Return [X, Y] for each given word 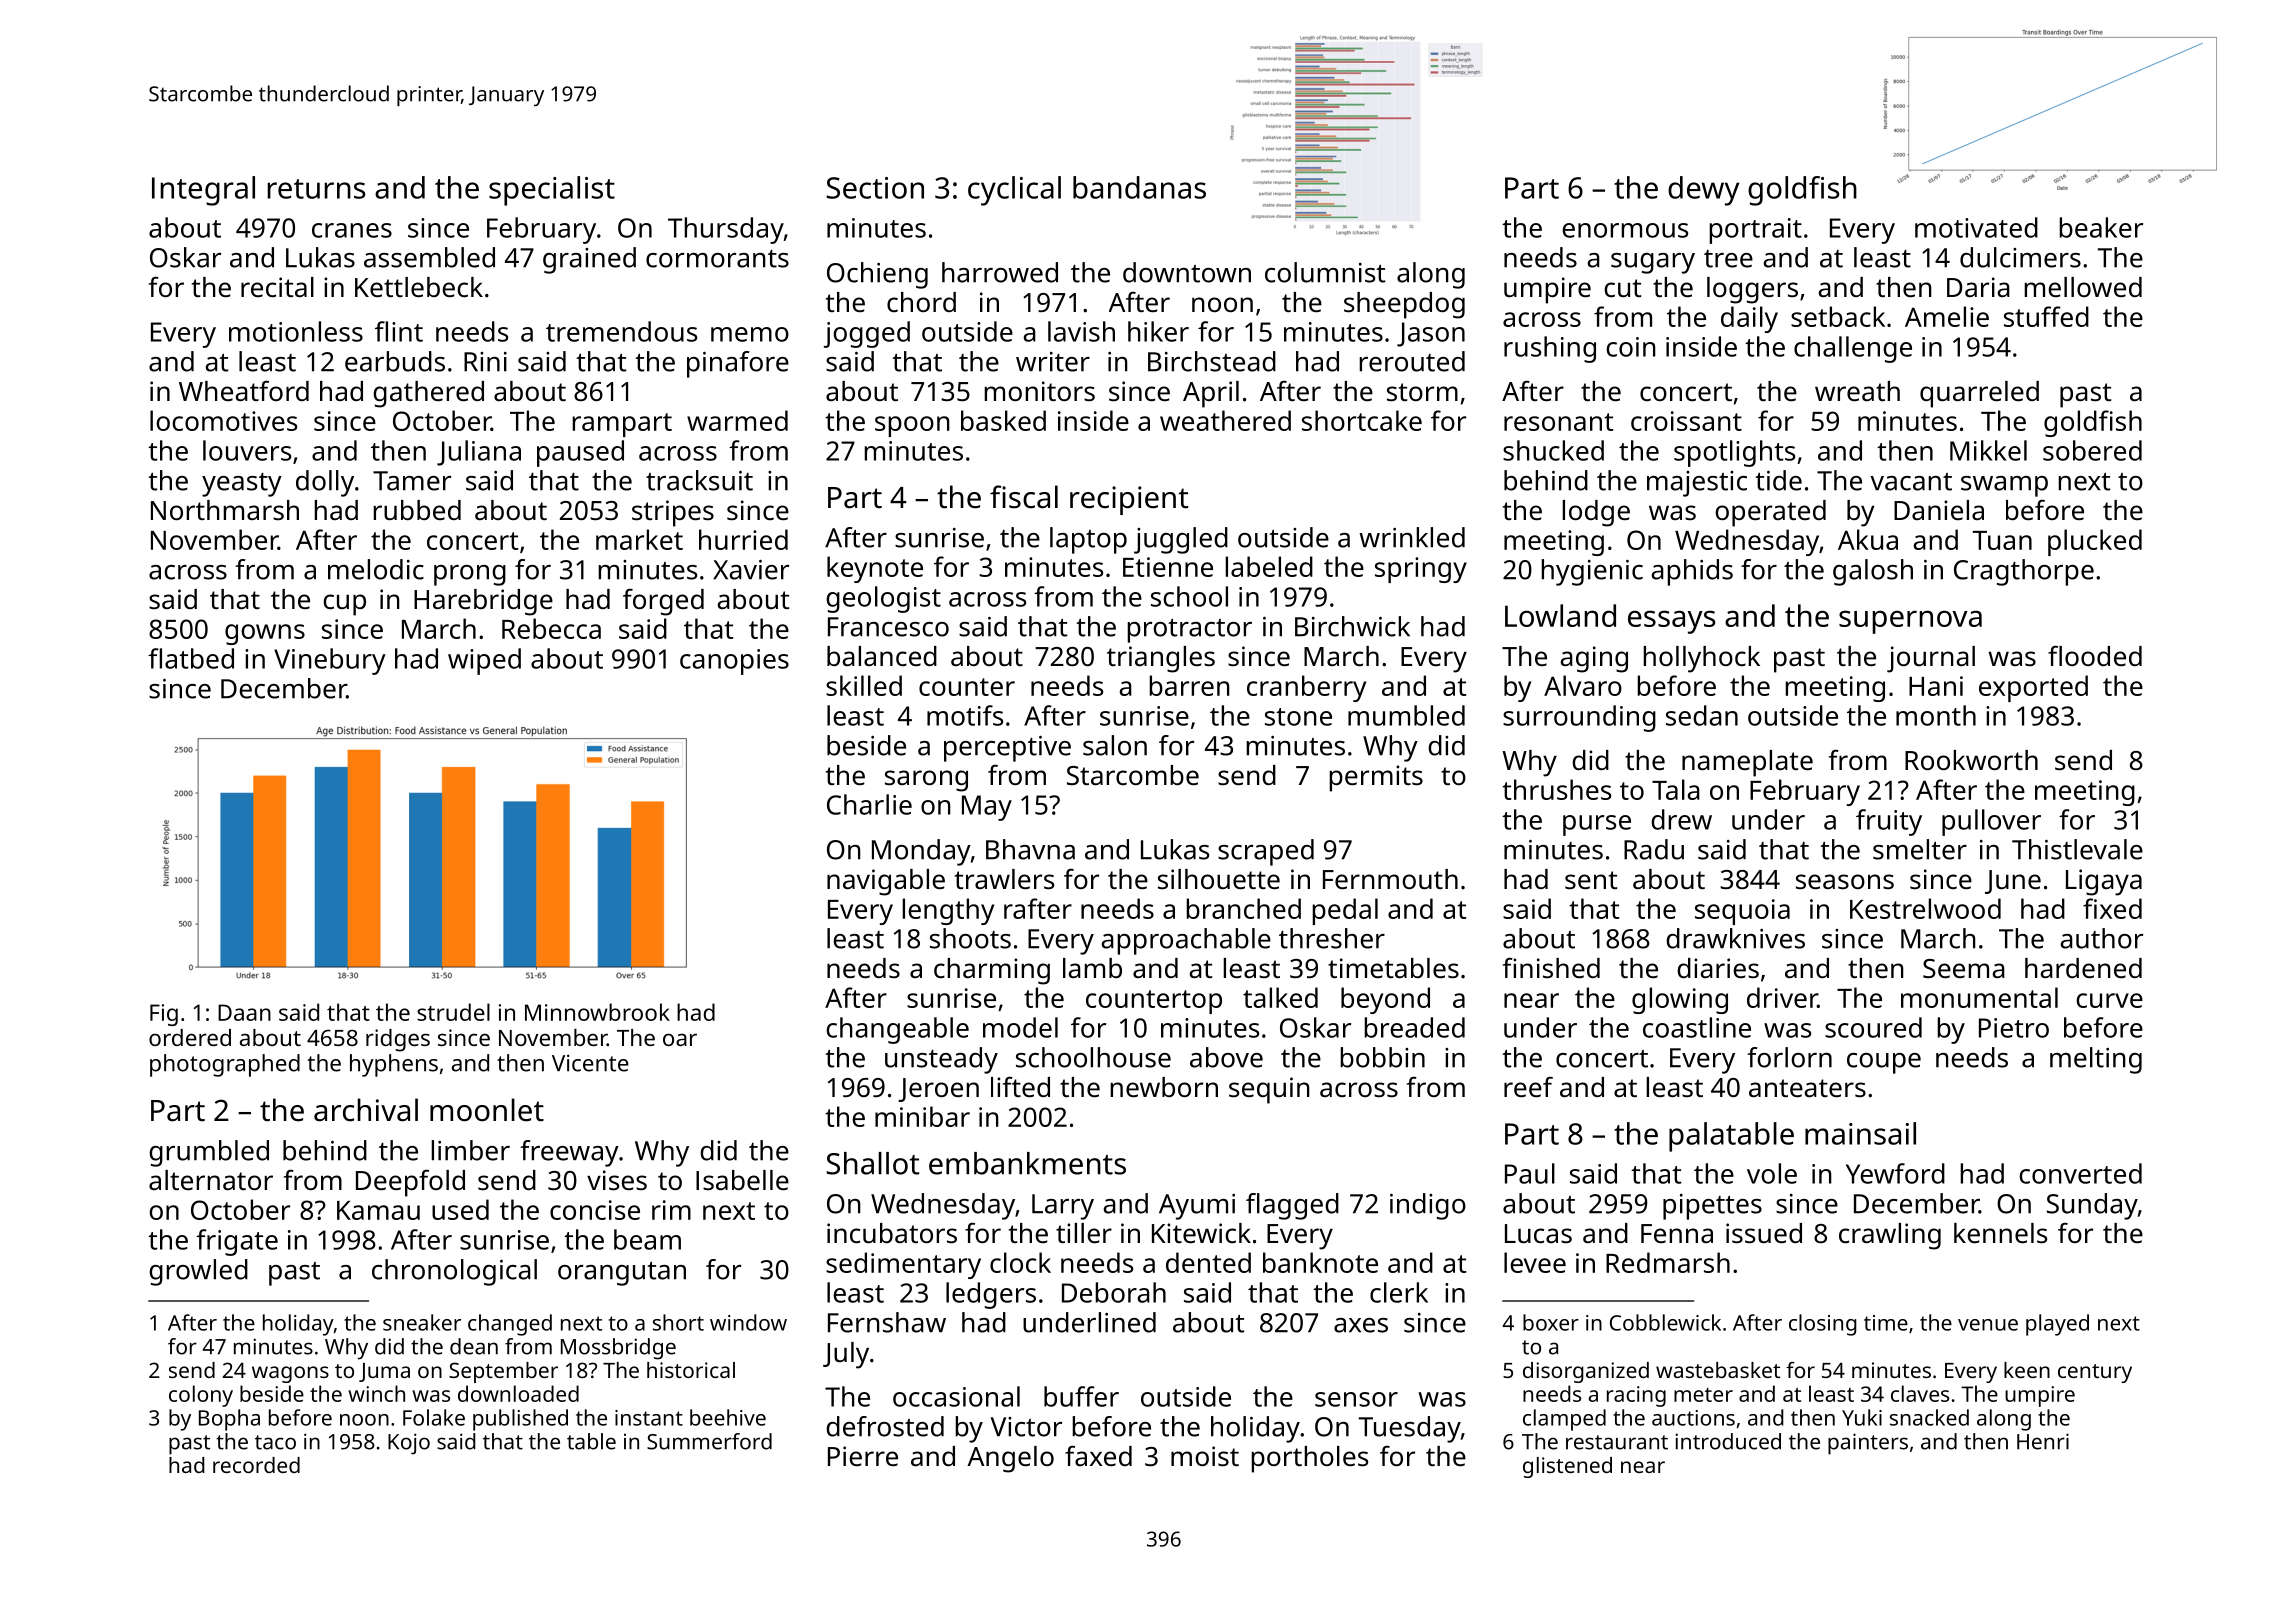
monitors [1039, 391]
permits [1376, 778]
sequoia [1742, 912]
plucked [2095, 542]
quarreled [1979, 394]
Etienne [1168, 567]
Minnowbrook [597, 1012]
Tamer [412, 481]
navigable [886, 882]
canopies [734, 662]
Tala [1676, 789]
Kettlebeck [419, 287]
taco [275, 1442]
